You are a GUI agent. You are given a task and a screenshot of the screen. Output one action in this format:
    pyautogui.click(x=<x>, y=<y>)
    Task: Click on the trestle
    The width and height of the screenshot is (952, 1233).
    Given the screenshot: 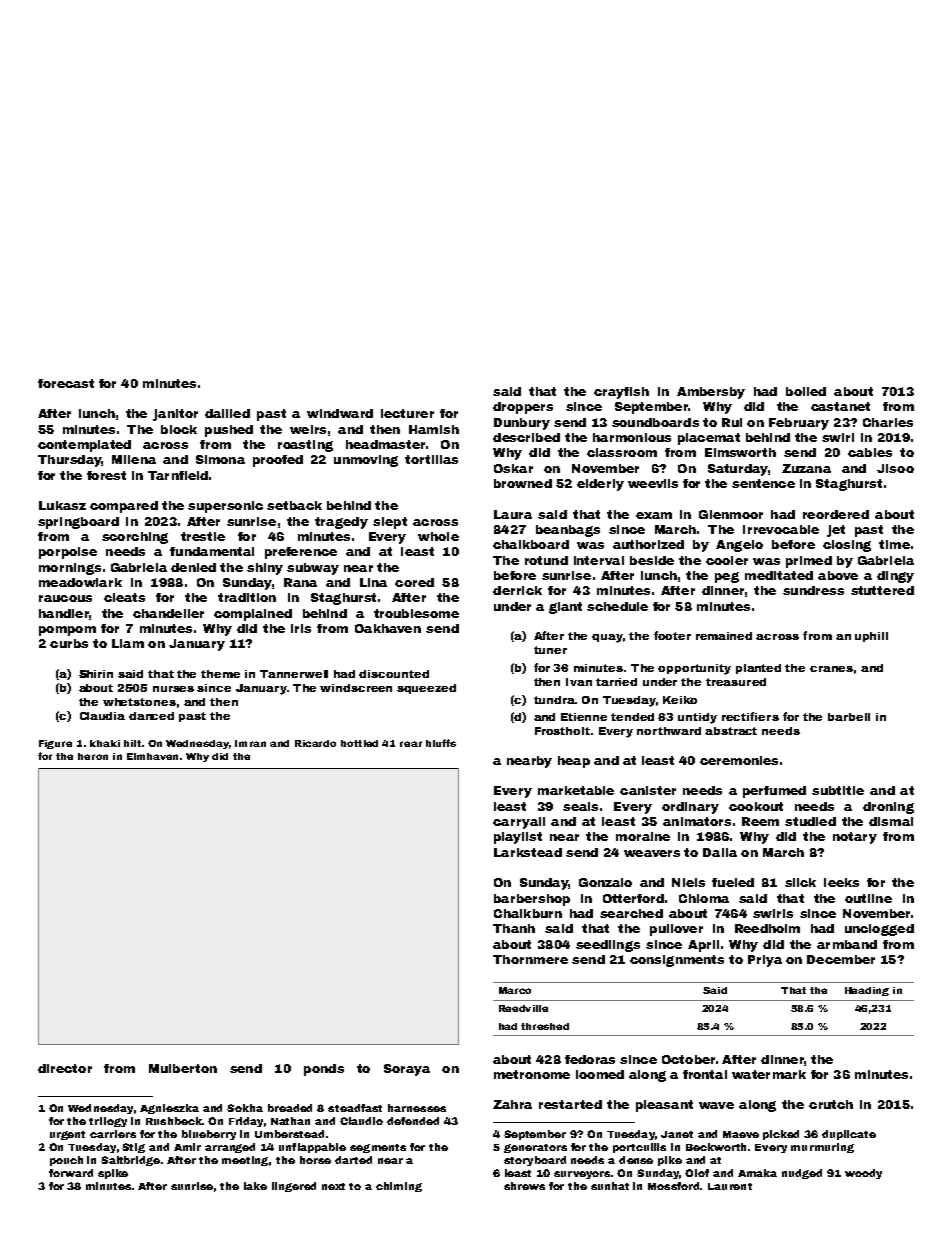 What is the action you would take?
    pyautogui.click(x=203, y=536)
